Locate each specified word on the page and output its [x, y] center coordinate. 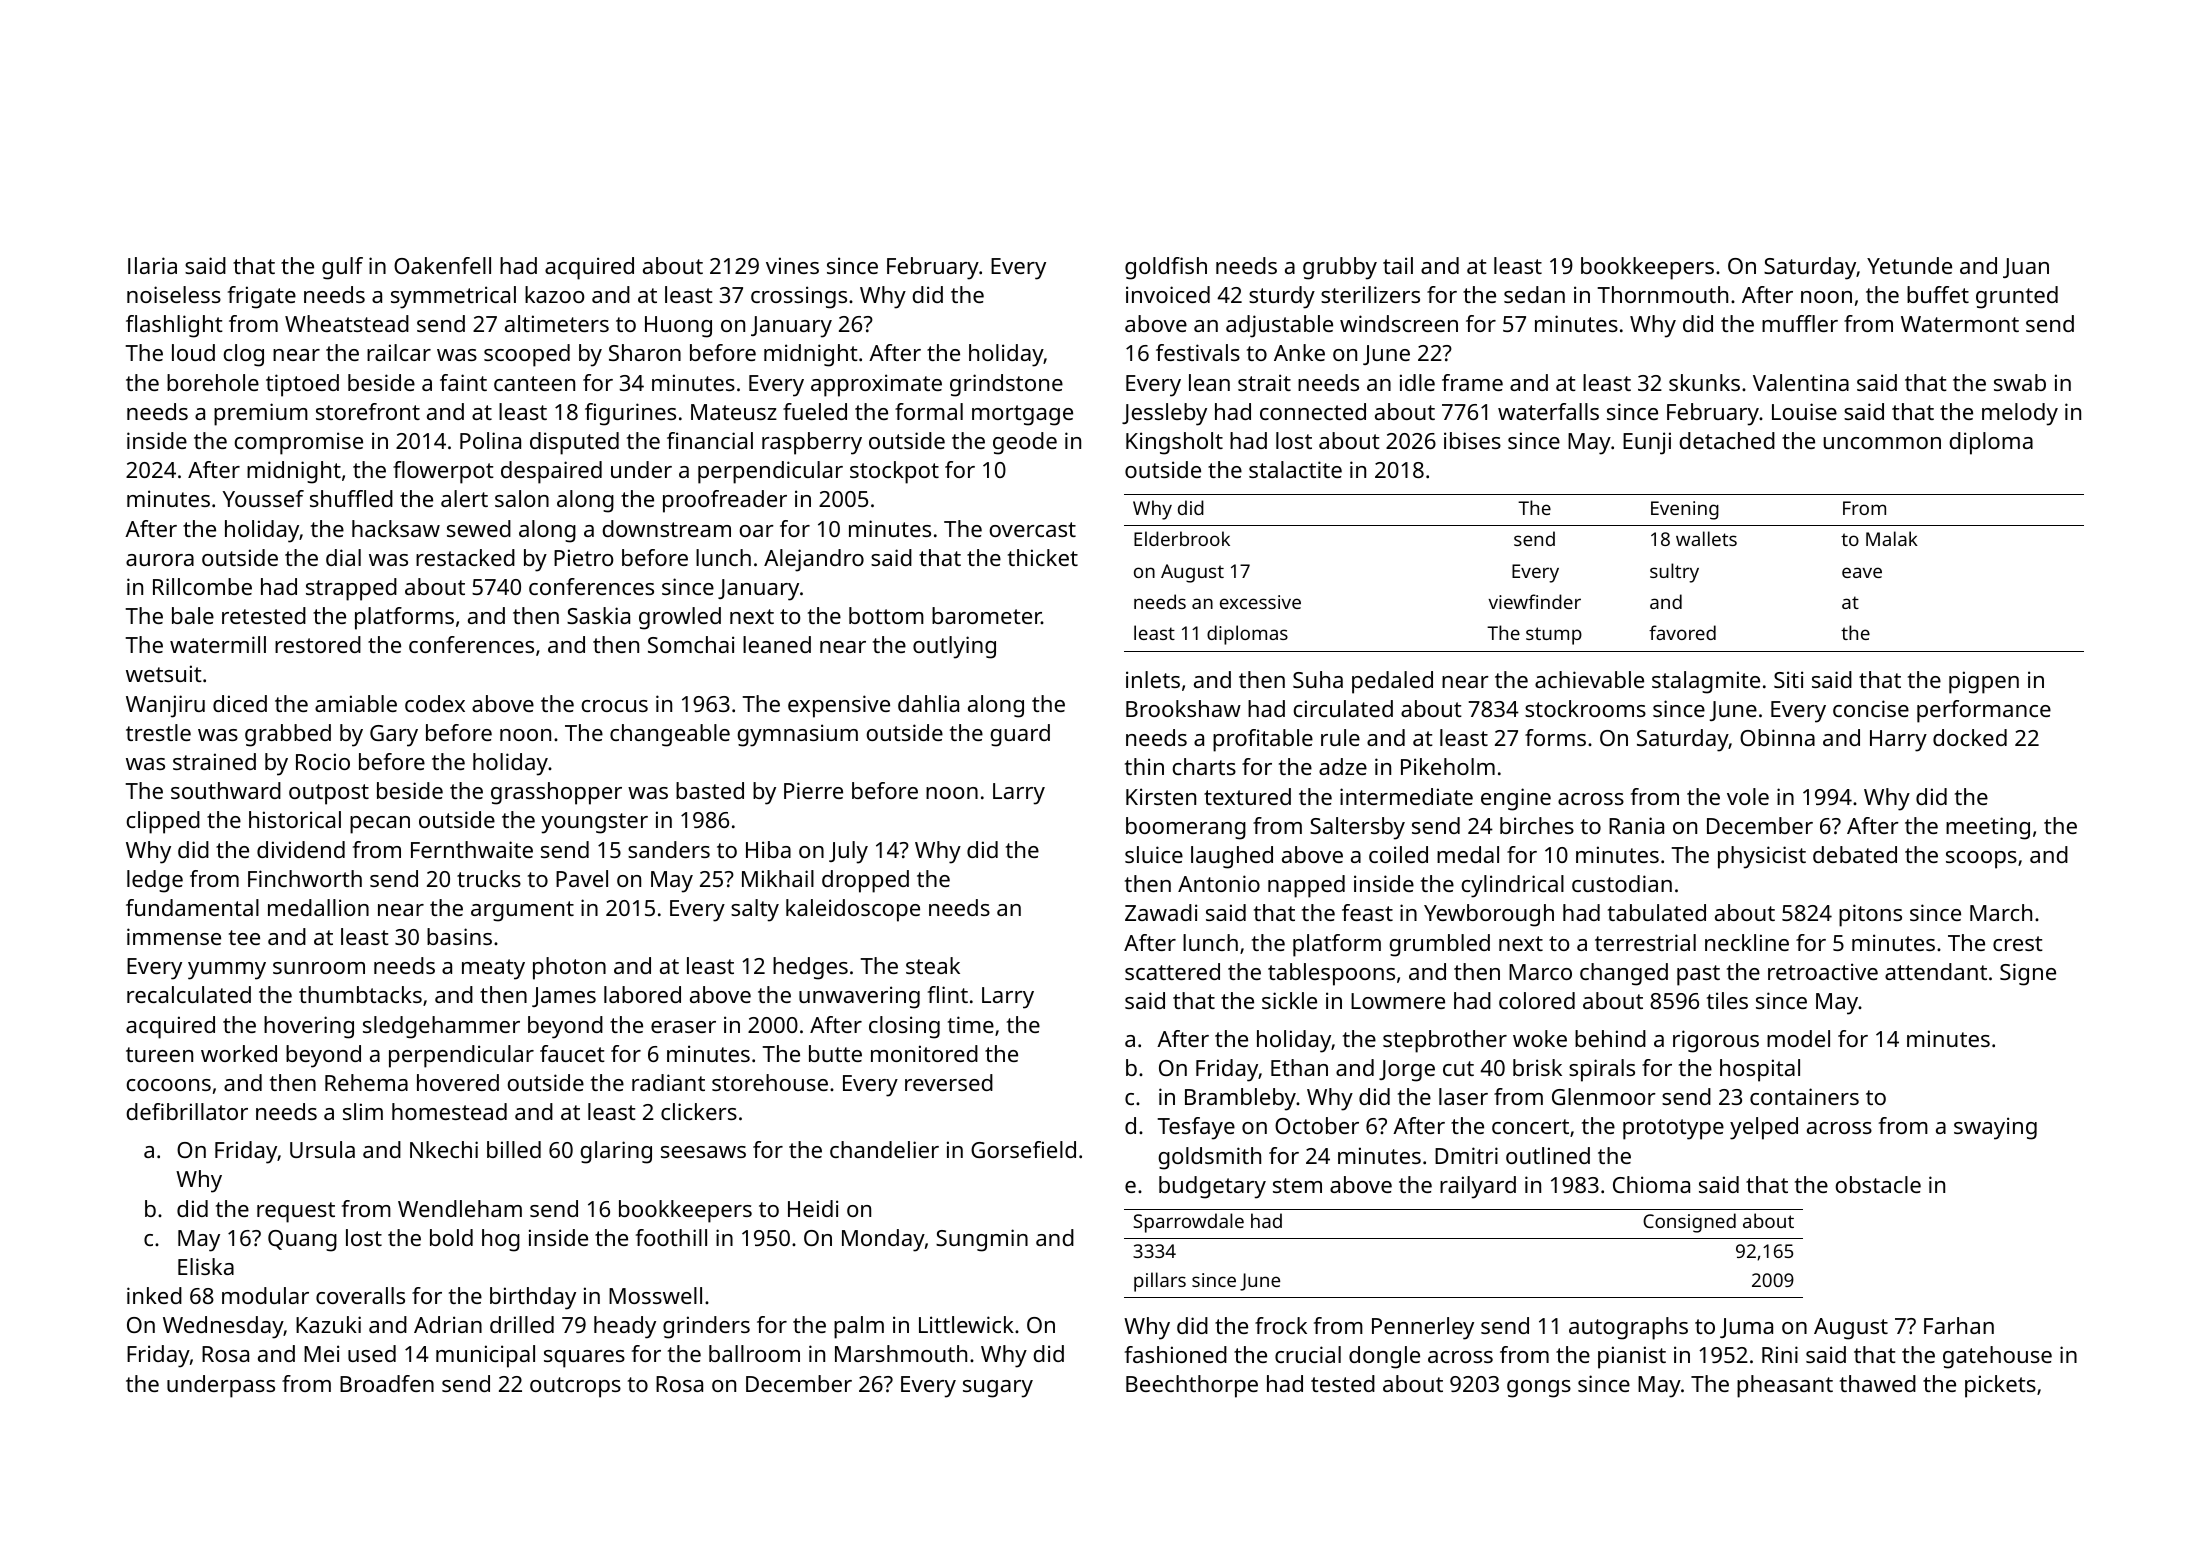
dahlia [928, 703]
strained [214, 761]
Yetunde [1909, 265]
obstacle [1878, 1184]
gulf [342, 268]
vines [792, 265]
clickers [699, 1111]
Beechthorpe [1192, 1386]
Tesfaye [1196, 1128]
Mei [321, 1353]
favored [1682, 632]
